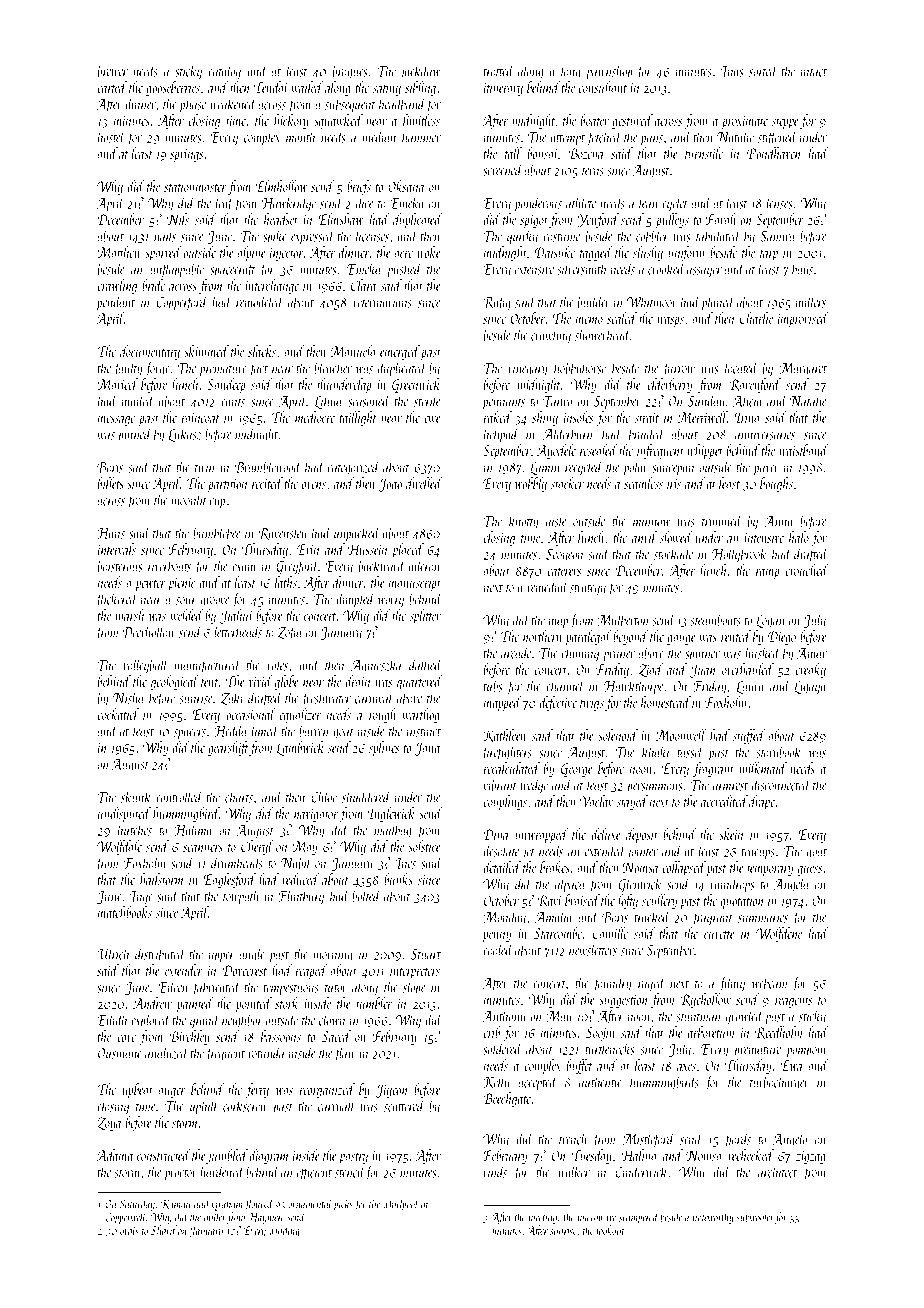 This image has height=1308, width=924. What do you see at coordinates (419, 72) in the image?
I see `jackdaw` at bounding box center [419, 72].
